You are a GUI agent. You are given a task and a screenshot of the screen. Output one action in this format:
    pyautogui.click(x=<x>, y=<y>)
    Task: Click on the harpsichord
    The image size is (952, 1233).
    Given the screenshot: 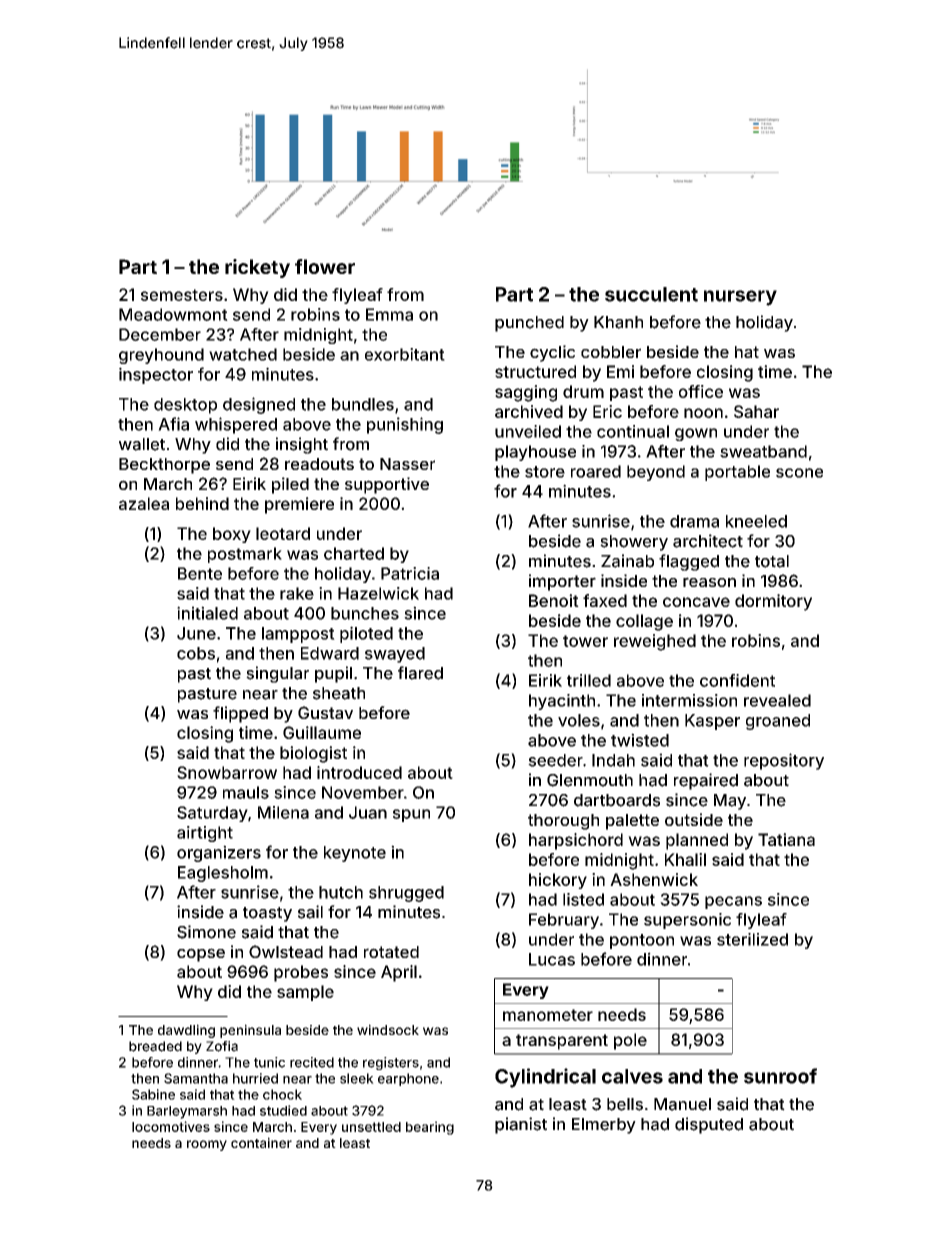 What is the action you would take?
    pyautogui.click(x=576, y=841)
